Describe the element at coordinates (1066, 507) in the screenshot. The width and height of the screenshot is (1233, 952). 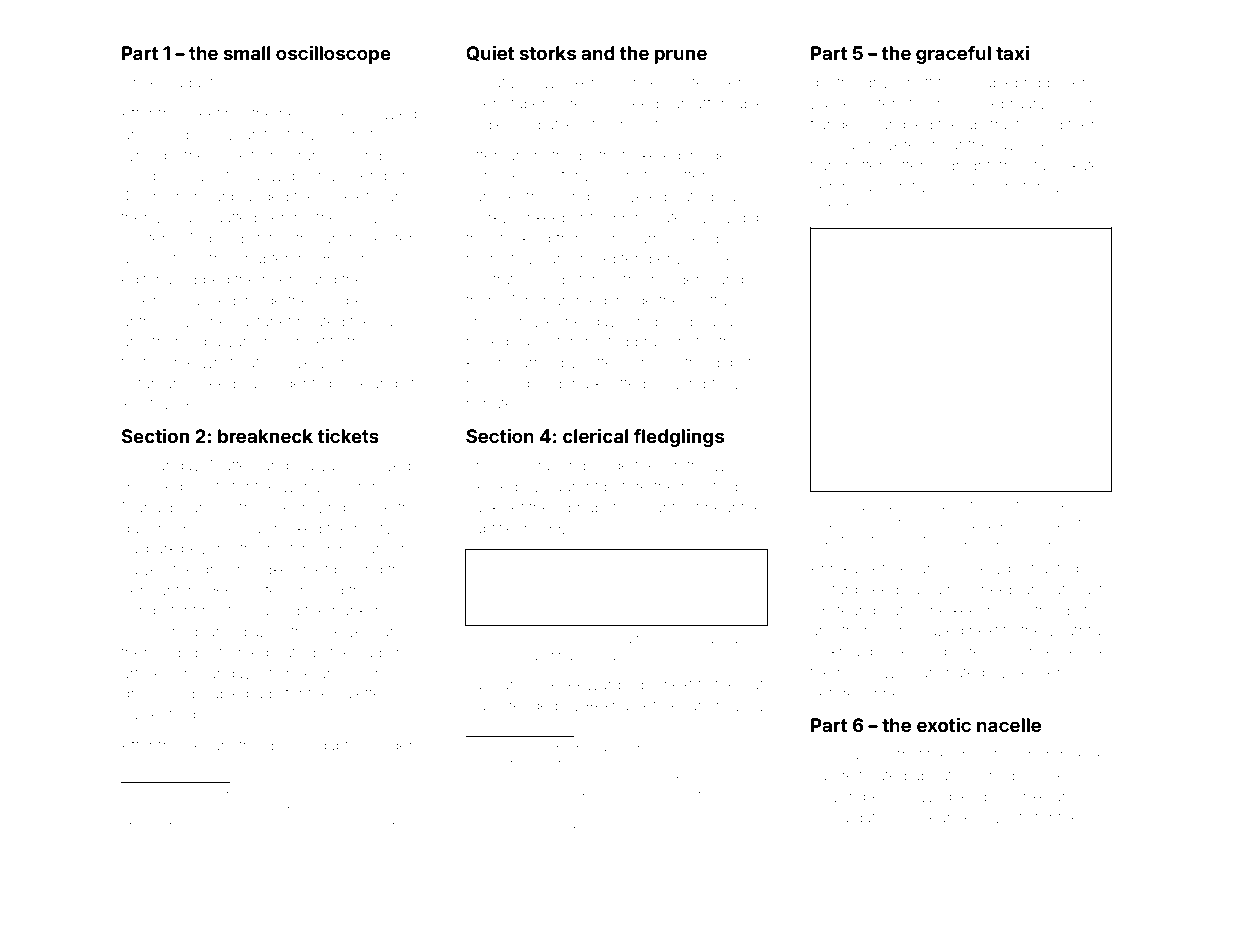
I see `shopkeeper` at that location.
